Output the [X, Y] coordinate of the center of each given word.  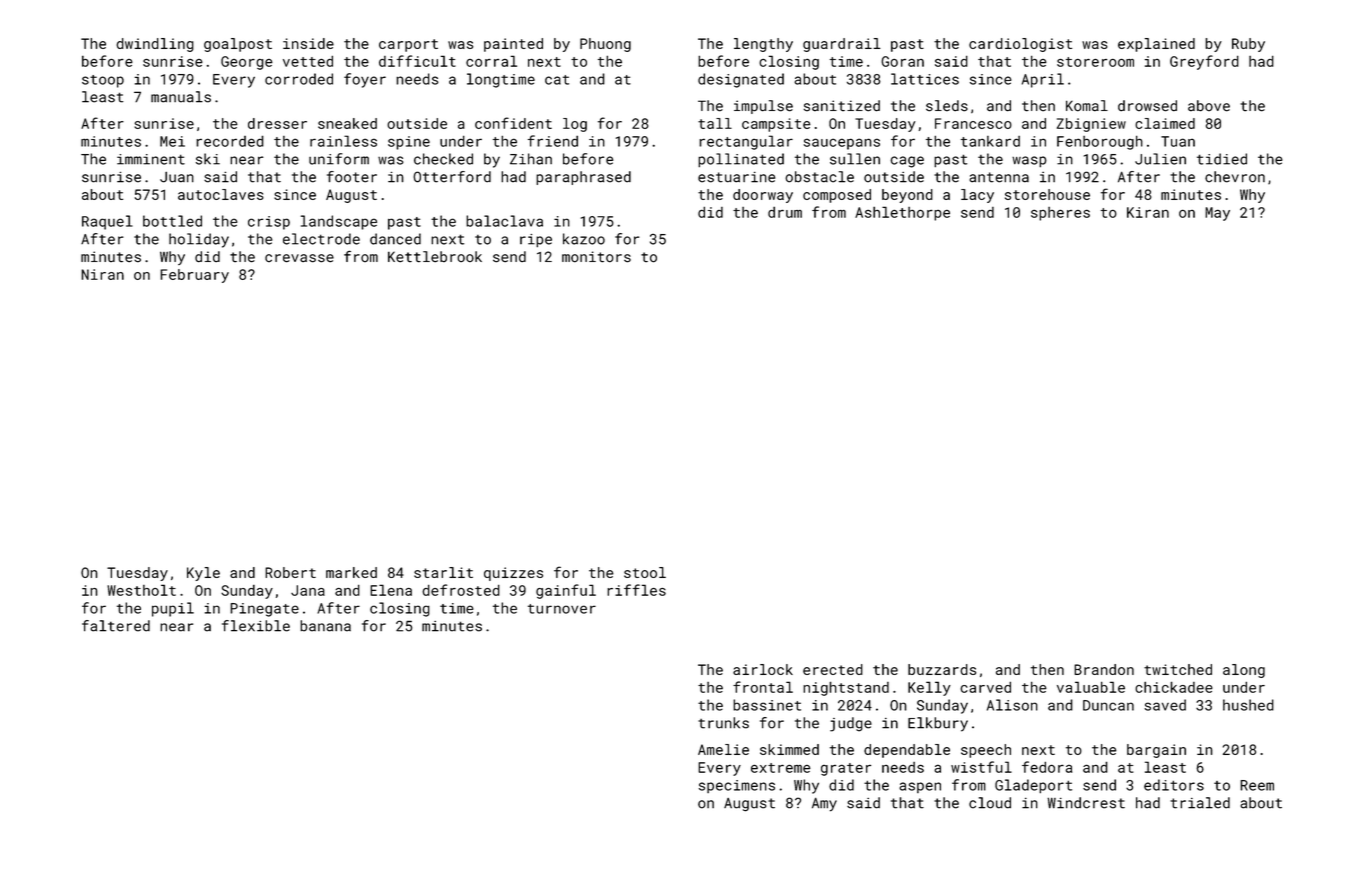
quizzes [513, 574]
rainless [343, 141]
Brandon [1104, 669]
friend [553, 141]
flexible [256, 626]
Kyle [203, 574]
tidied [1222, 159]
